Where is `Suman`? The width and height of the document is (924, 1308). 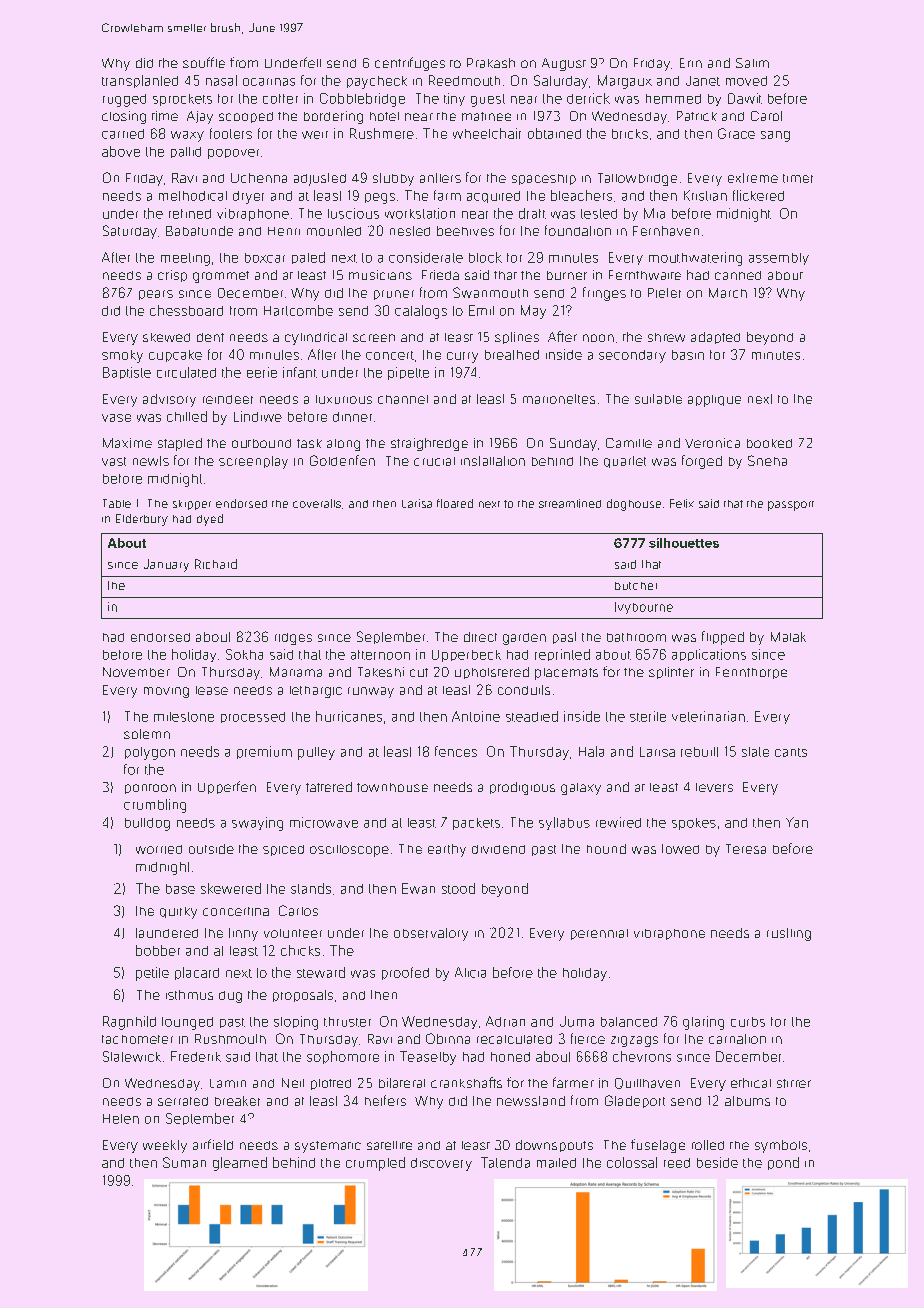
Suman is located at coordinates (184, 1162).
